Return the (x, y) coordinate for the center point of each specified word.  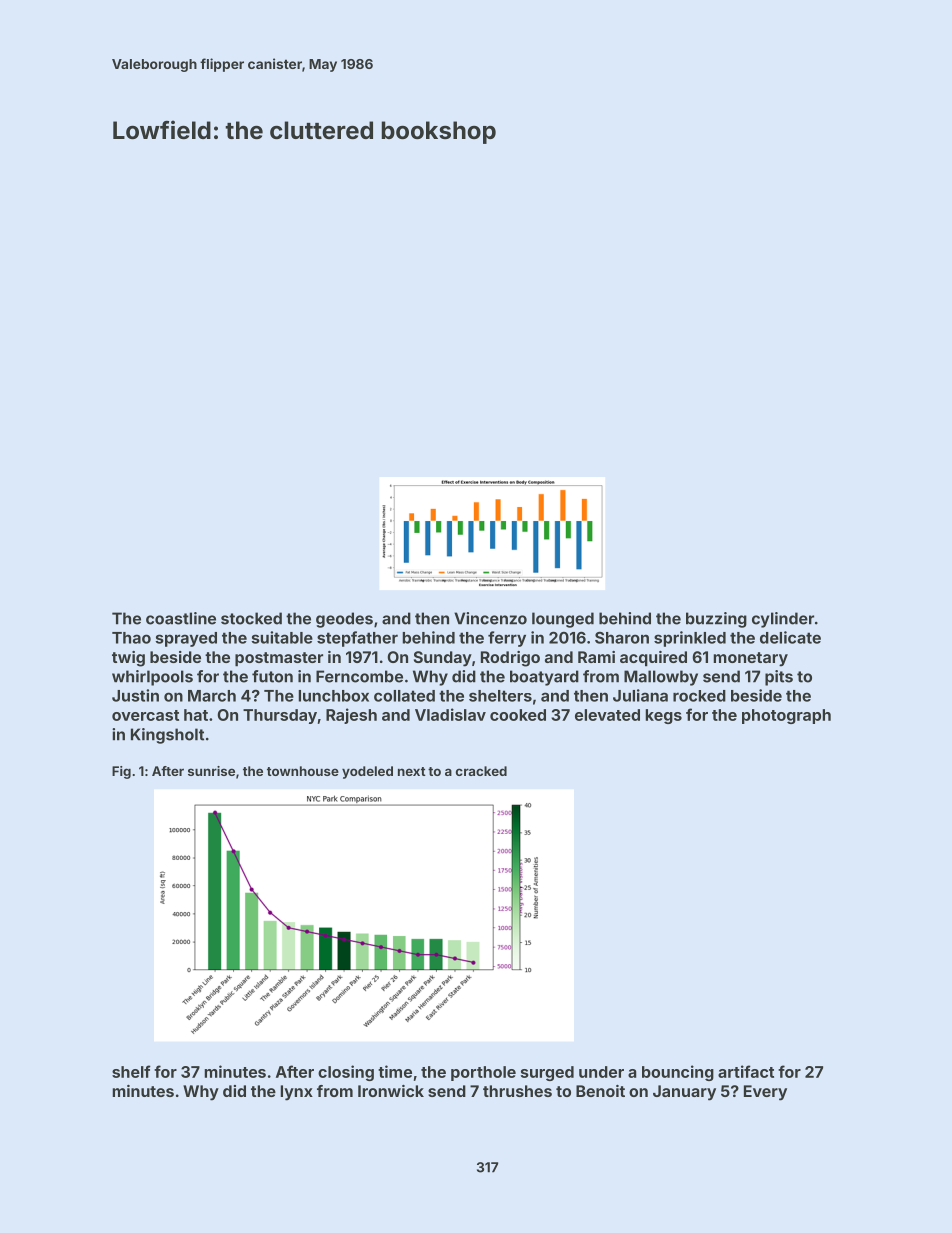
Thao (131, 638)
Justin (135, 695)
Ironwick (391, 1091)
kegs (663, 716)
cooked (518, 715)
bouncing (678, 1073)
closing (346, 1073)
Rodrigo (510, 659)
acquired (653, 659)
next (412, 771)
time (395, 1071)
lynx (296, 1093)
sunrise (211, 771)
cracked (481, 771)
